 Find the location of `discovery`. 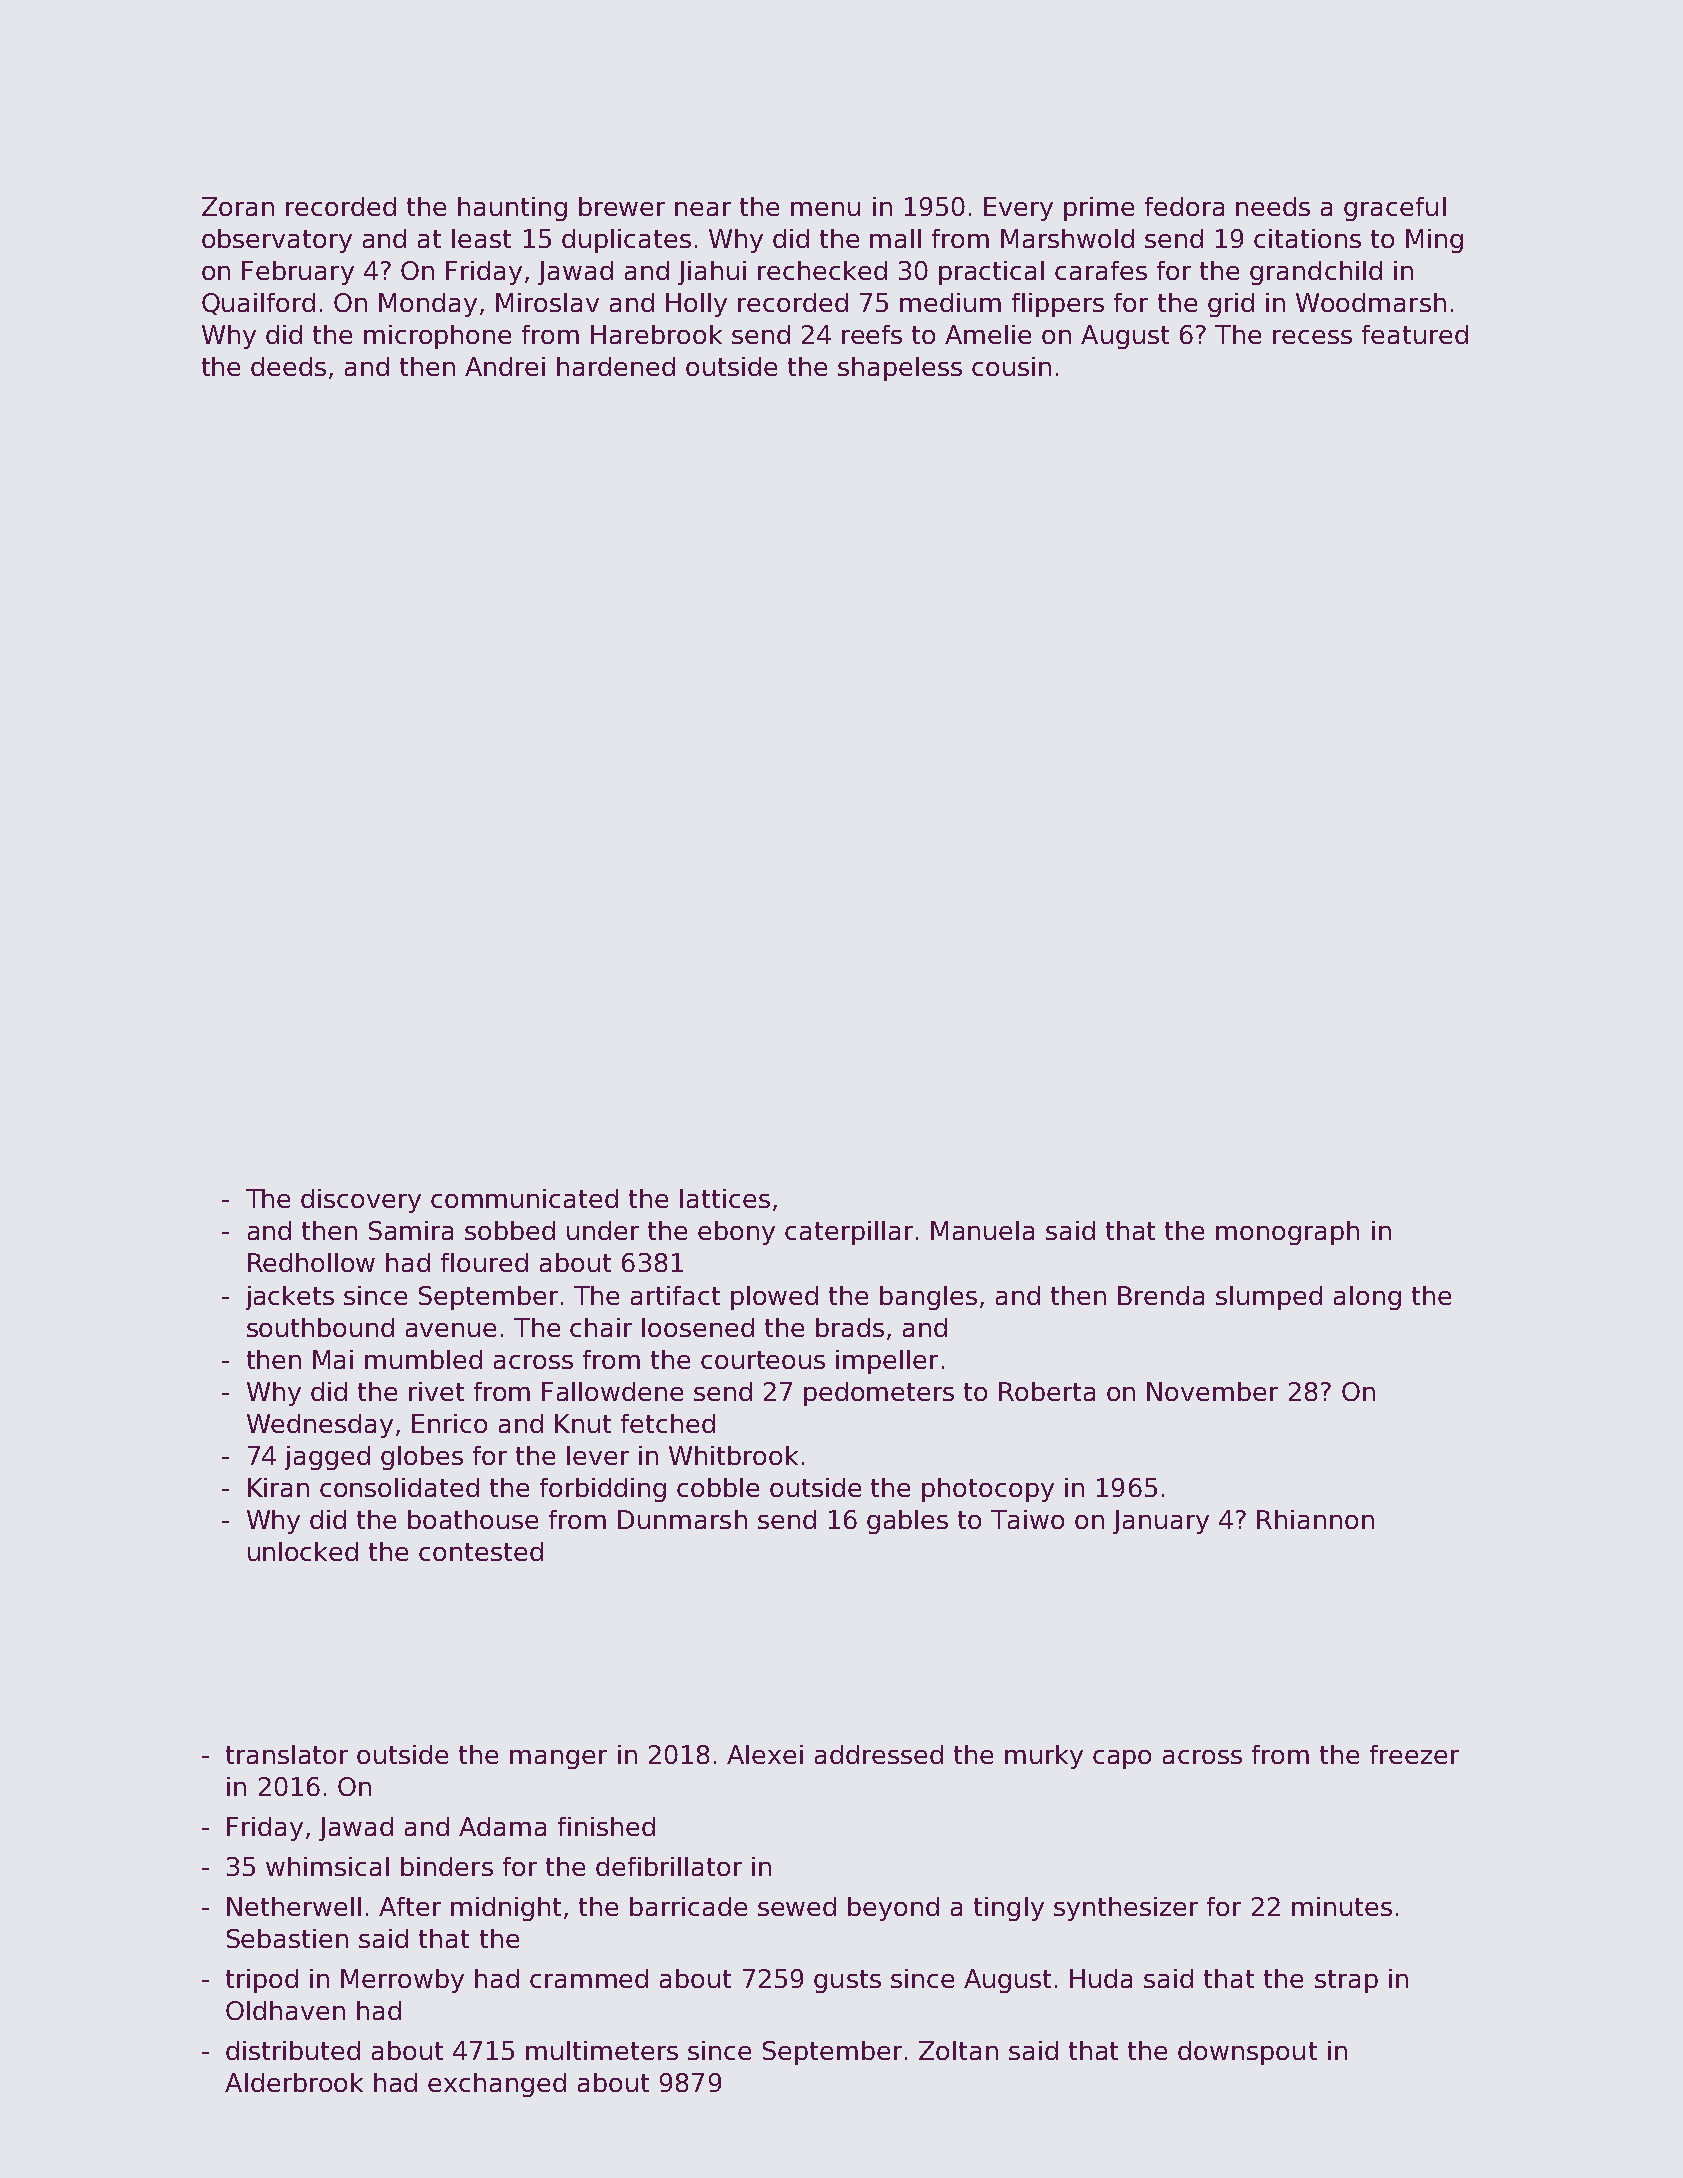

discovery is located at coordinates (361, 1201).
